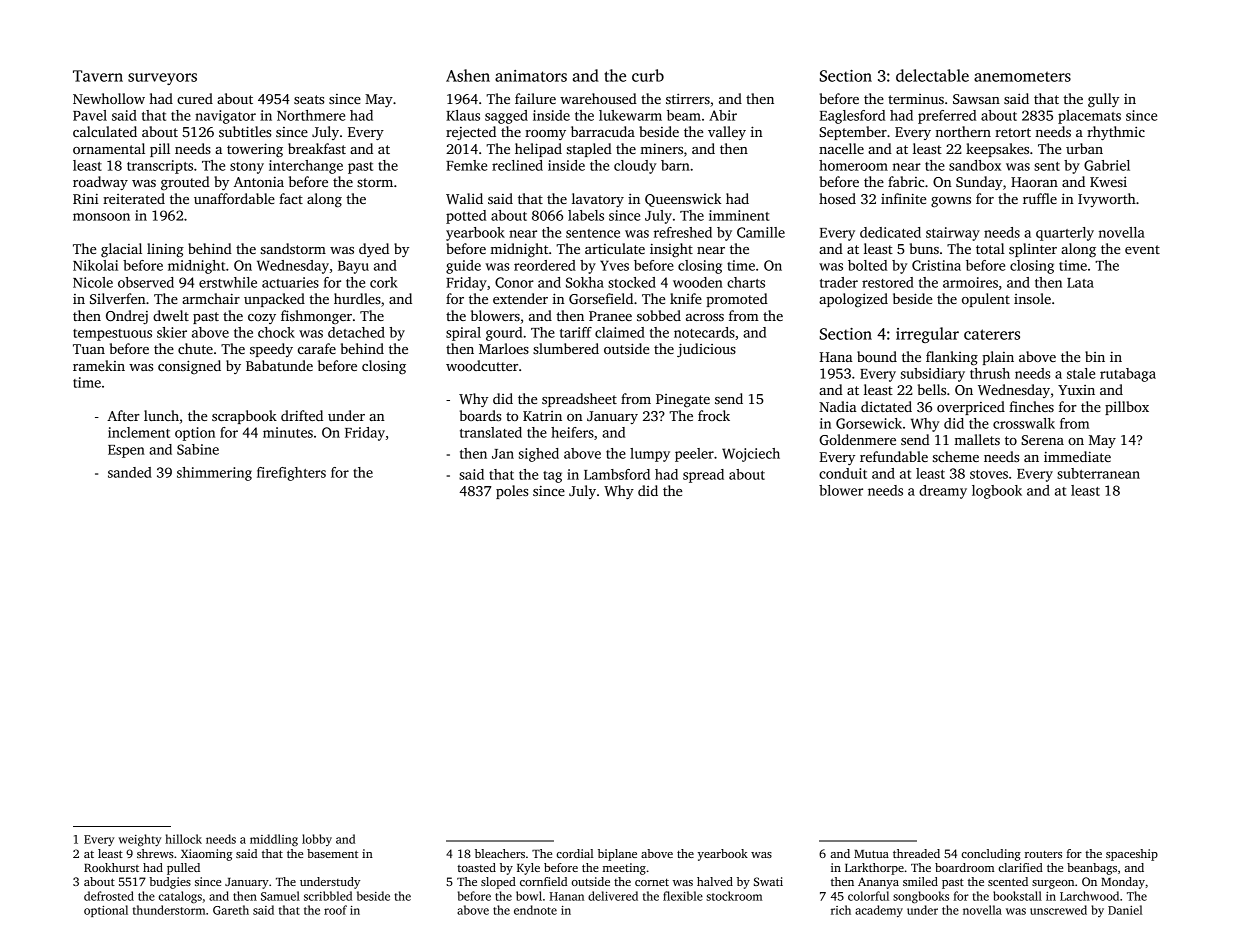  What do you see at coordinates (317, 348) in the screenshot?
I see `carafe` at bounding box center [317, 348].
